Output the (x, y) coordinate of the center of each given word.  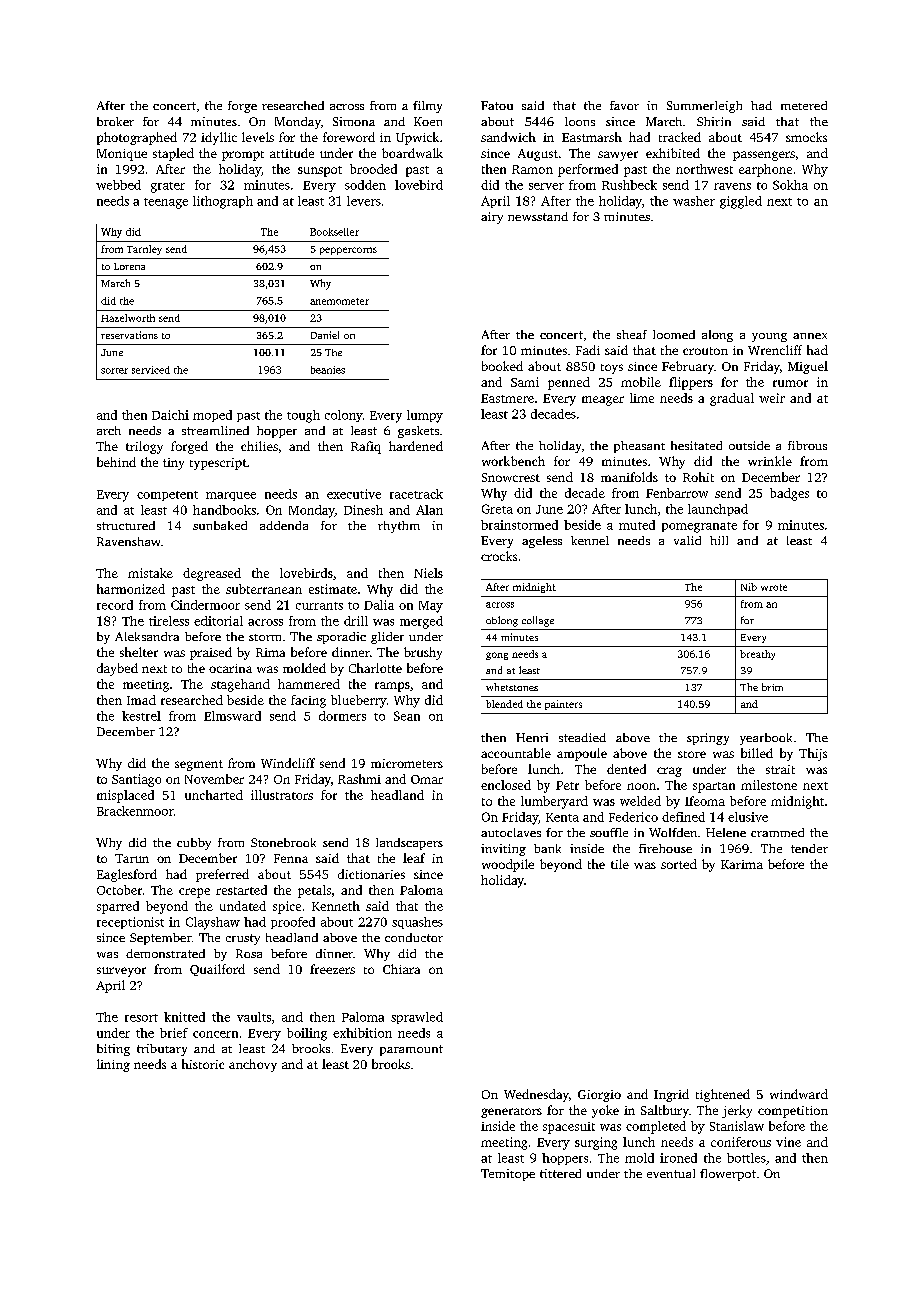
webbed (118, 185)
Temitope (508, 1175)
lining (113, 1065)
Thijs (813, 754)
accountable (516, 753)
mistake (150, 573)
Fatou (497, 105)
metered (804, 105)
